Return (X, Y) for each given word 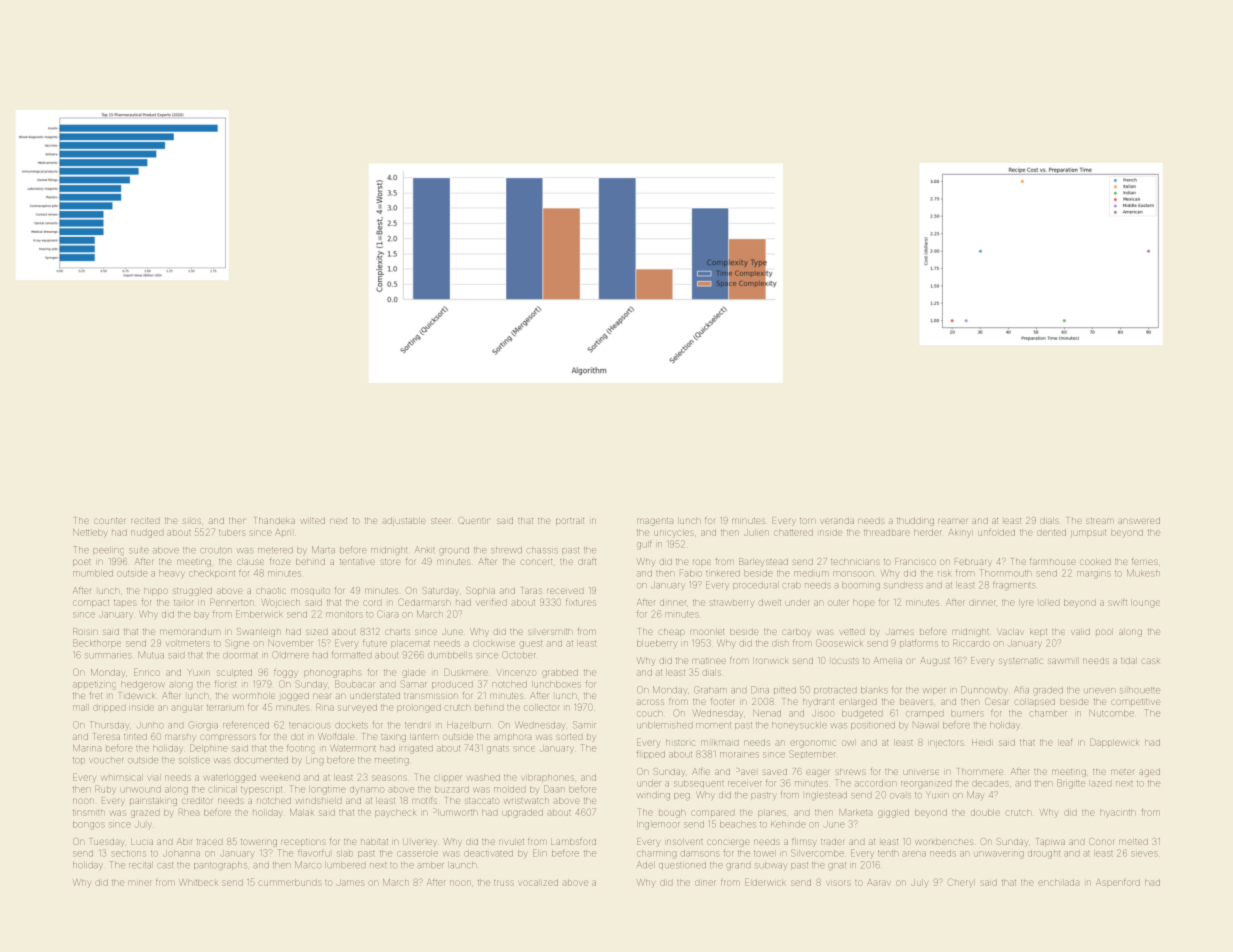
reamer (952, 521)
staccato (482, 801)
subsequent (699, 784)
